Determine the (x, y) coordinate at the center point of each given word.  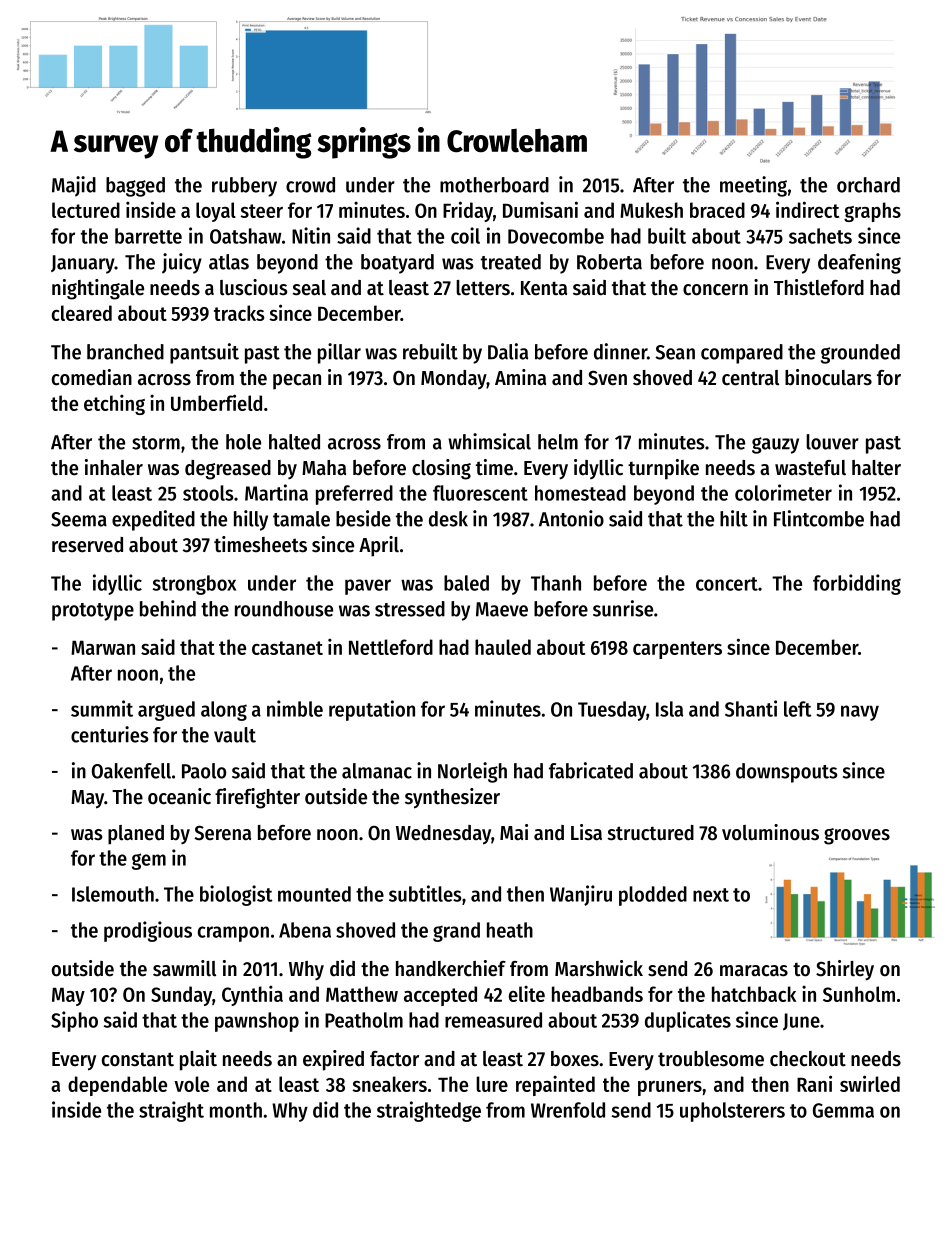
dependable (117, 1086)
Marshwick (599, 968)
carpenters (677, 650)
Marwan (103, 648)
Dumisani (540, 209)
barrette (148, 236)
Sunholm (859, 994)
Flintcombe (819, 518)
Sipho (74, 1021)
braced (717, 210)
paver (368, 587)
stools (208, 493)
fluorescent (480, 493)
